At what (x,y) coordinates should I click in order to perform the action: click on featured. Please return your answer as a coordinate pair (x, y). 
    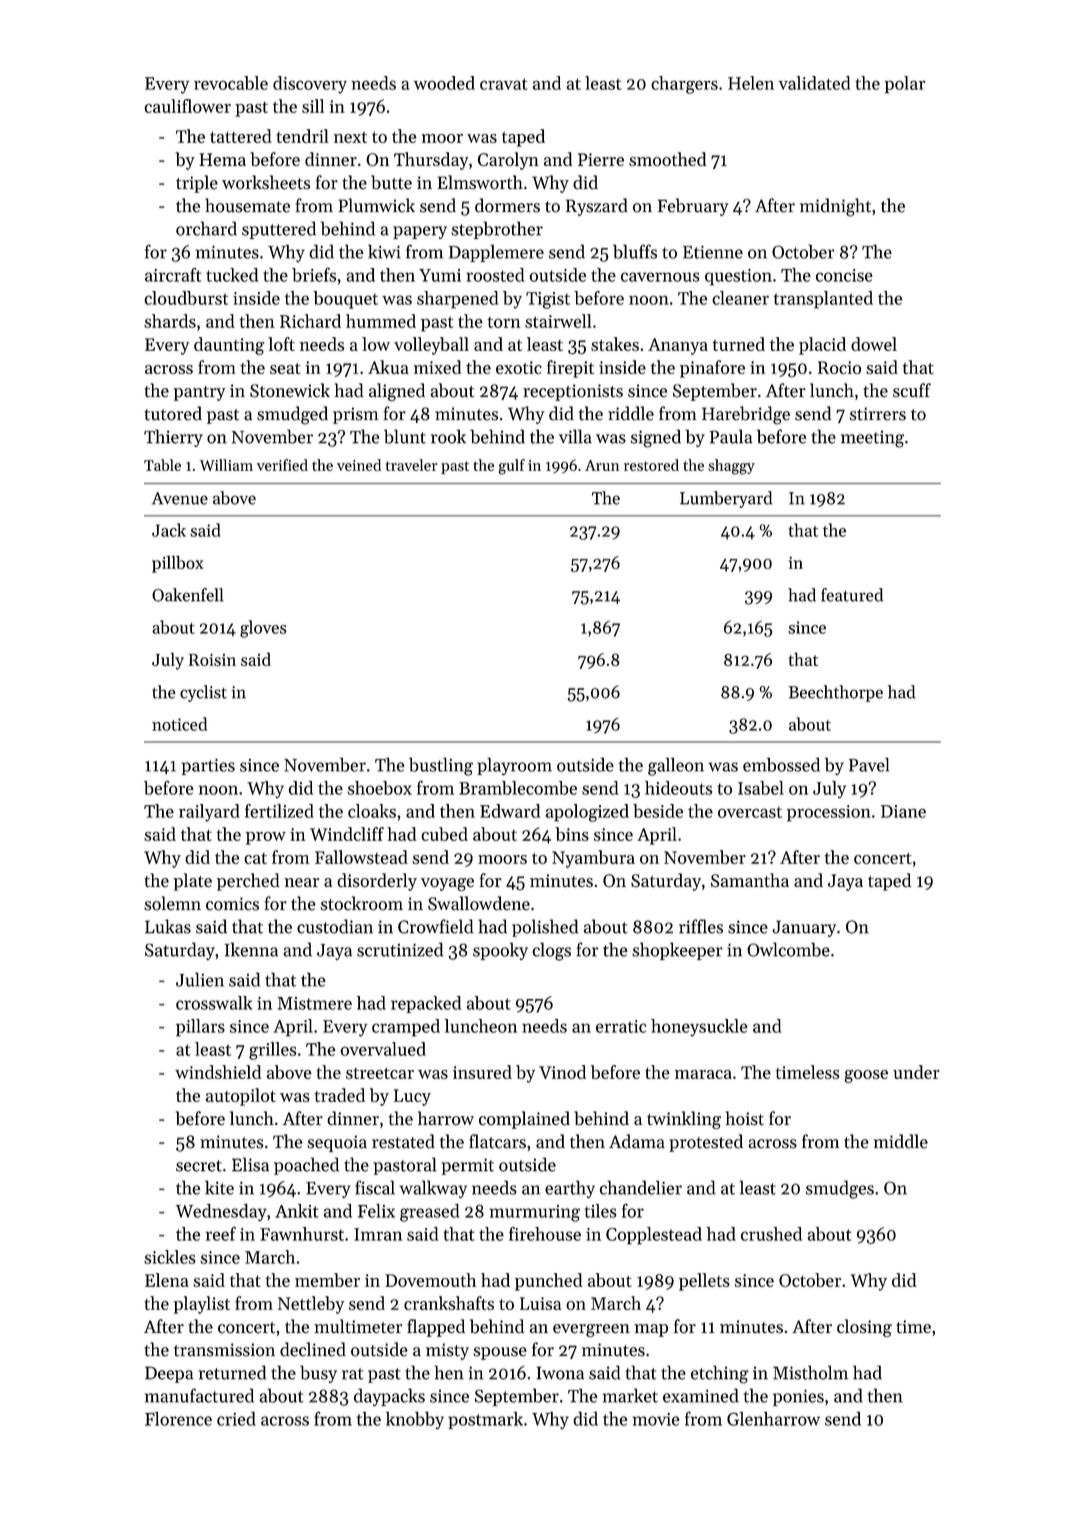
    Looking at the image, I should click on (852, 595).
